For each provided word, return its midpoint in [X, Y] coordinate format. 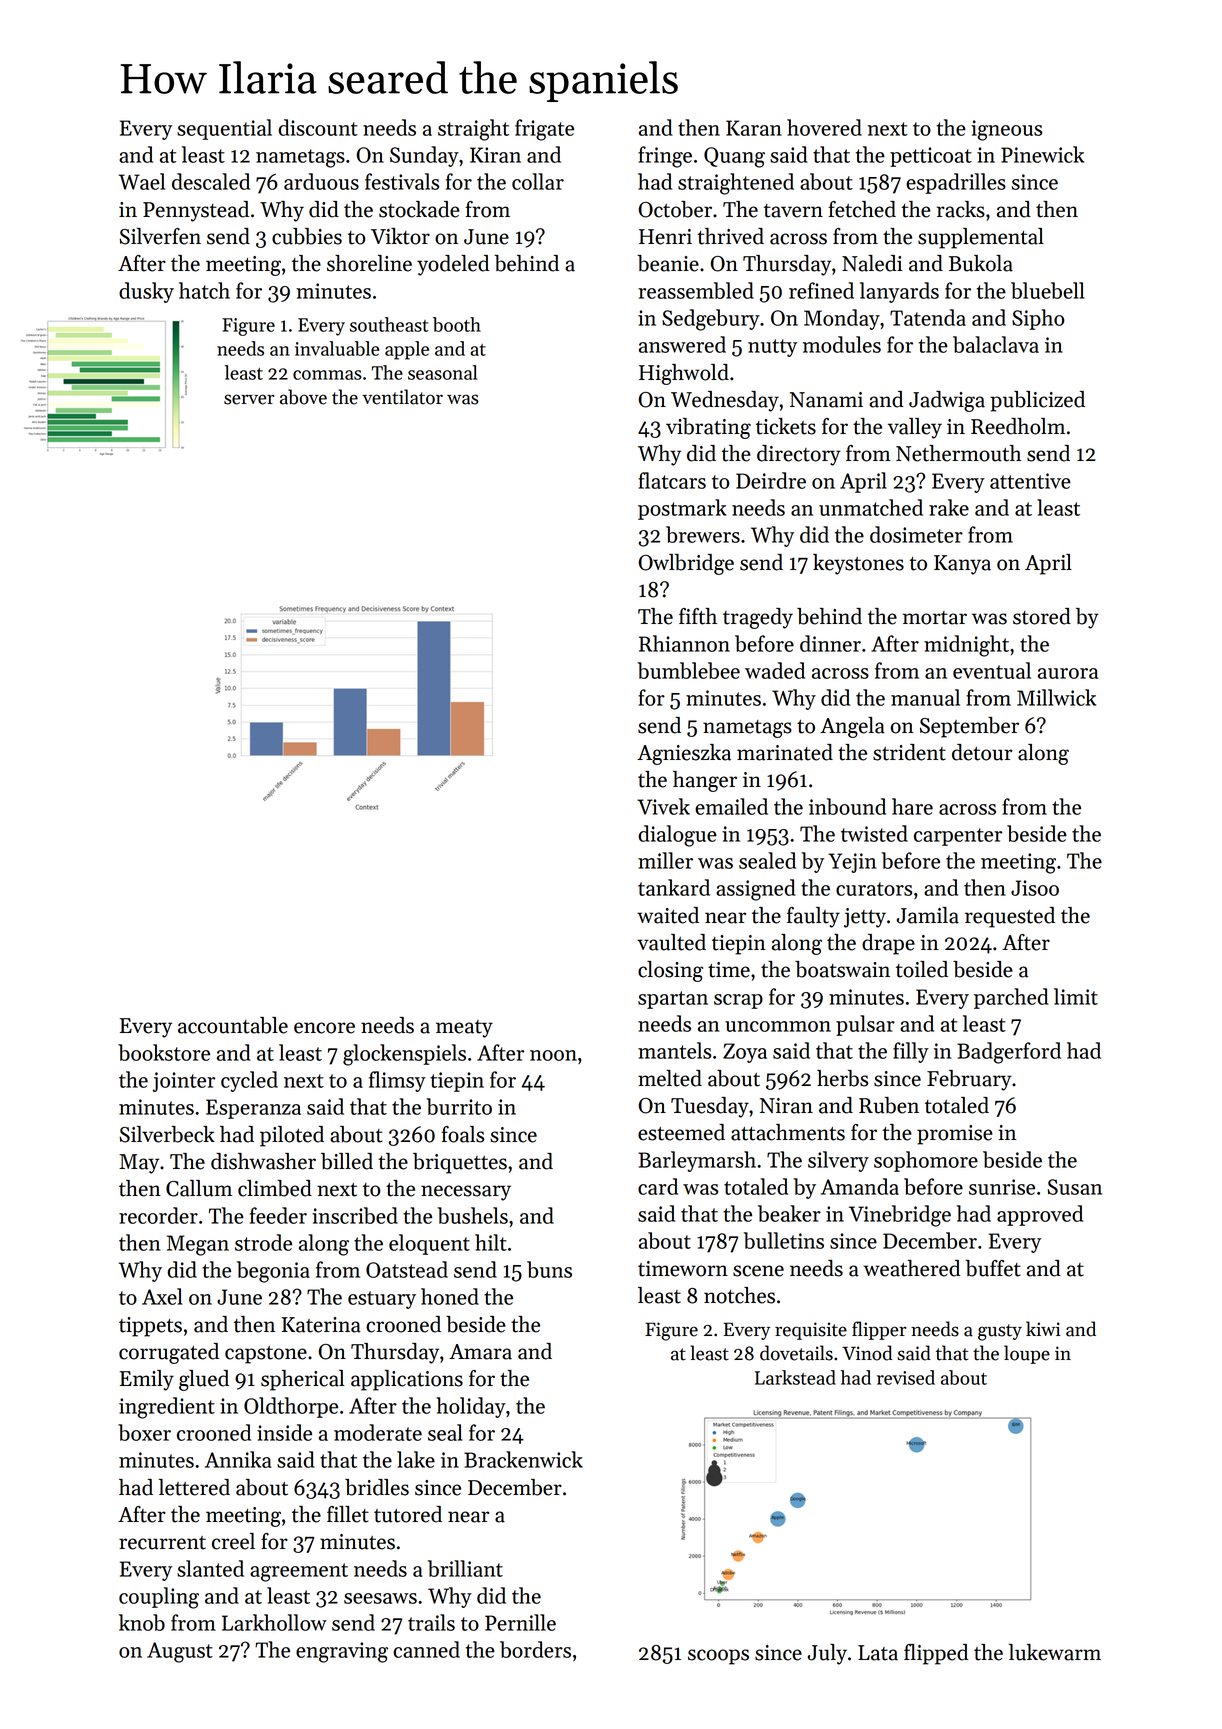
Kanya [962, 565]
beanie [668, 263]
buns [549, 1269]
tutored [408, 1514]
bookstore [164, 1052]
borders [535, 1649]
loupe [1027, 1354]
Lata [878, 1653]
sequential [224, 129]
